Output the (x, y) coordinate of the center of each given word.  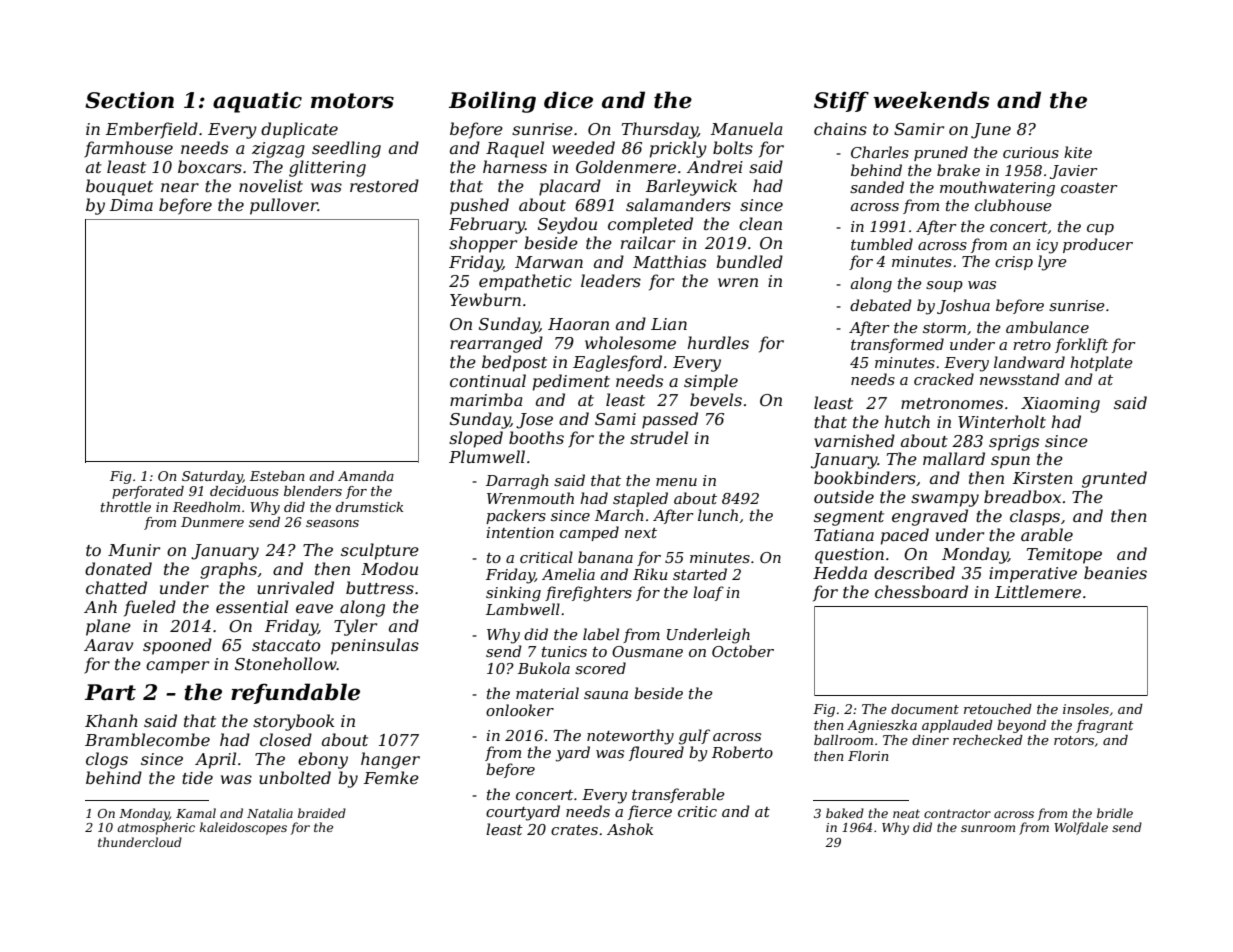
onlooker (520, 710)
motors (352, 101)
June (991, 131)
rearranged (496, 344)
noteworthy (630, 737)
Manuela (746, 128)
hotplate (1101, 363)
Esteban (277, 476)
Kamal (196, 813)
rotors (1074, 740)
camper (177, 667)
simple (711, 382)
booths (536, 437)
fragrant (1105, 726)
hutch (907, 421)
